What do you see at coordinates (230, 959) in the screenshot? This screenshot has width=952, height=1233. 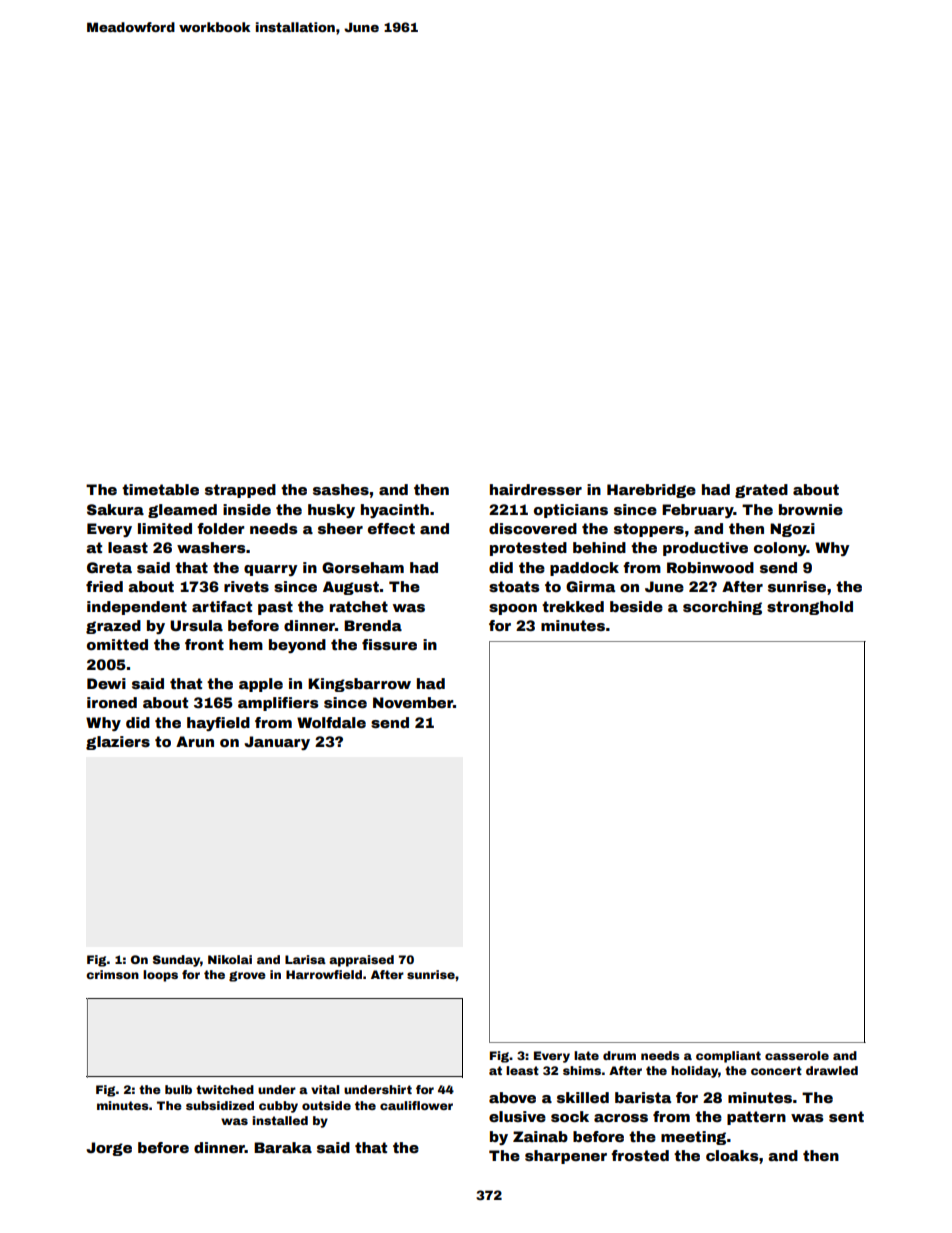 I see `Nikolai` at bounding box center [230, 959].
